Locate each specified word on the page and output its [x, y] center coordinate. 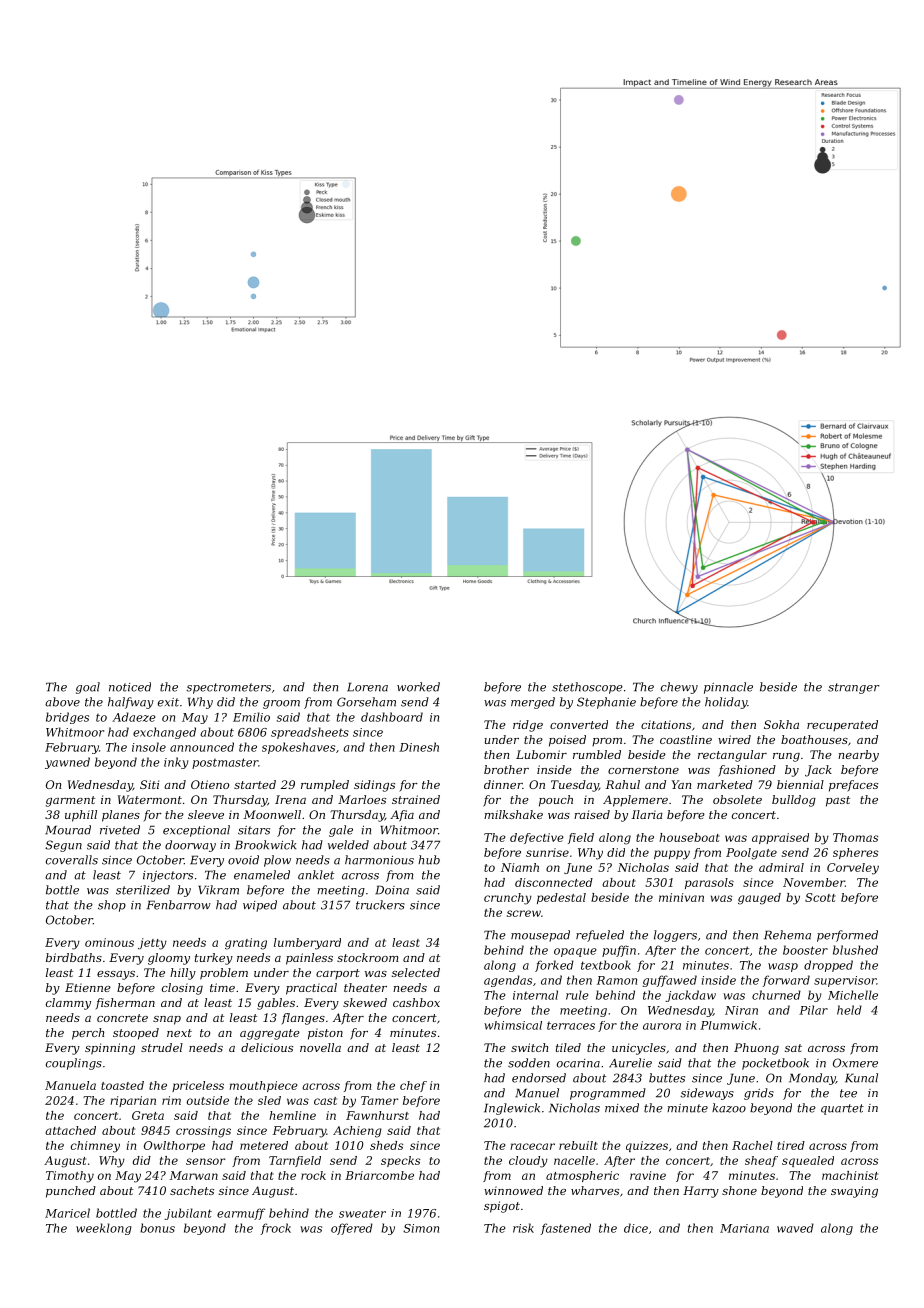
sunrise [547, 852]
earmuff [241, 1214]
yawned [67, 763]
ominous [109, 942]
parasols [709, 883]
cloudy [528, 1162]
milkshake [513, 814]
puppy [672, 855]
